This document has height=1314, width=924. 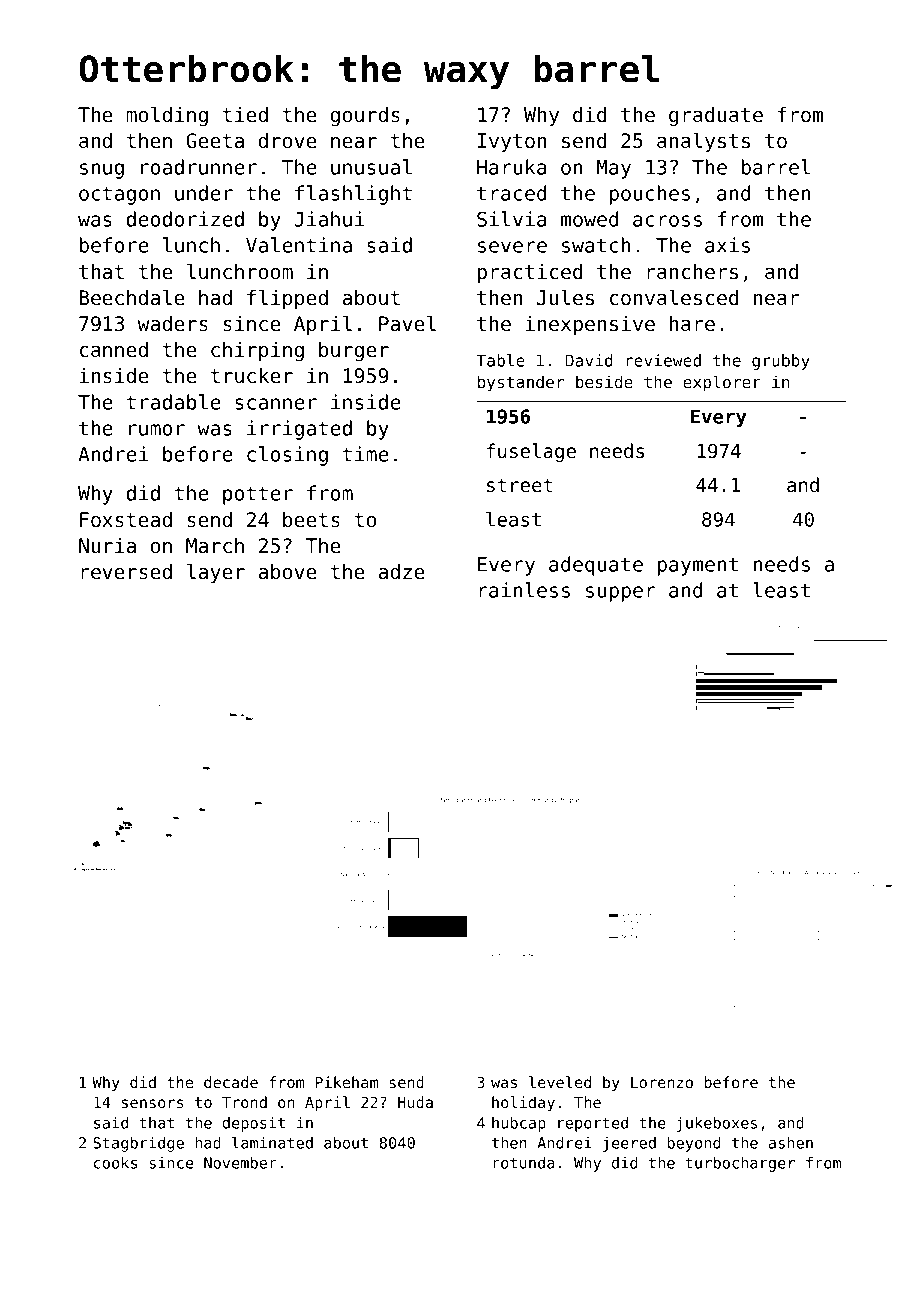 I want to click on traced, so click(x=511, y=193).
